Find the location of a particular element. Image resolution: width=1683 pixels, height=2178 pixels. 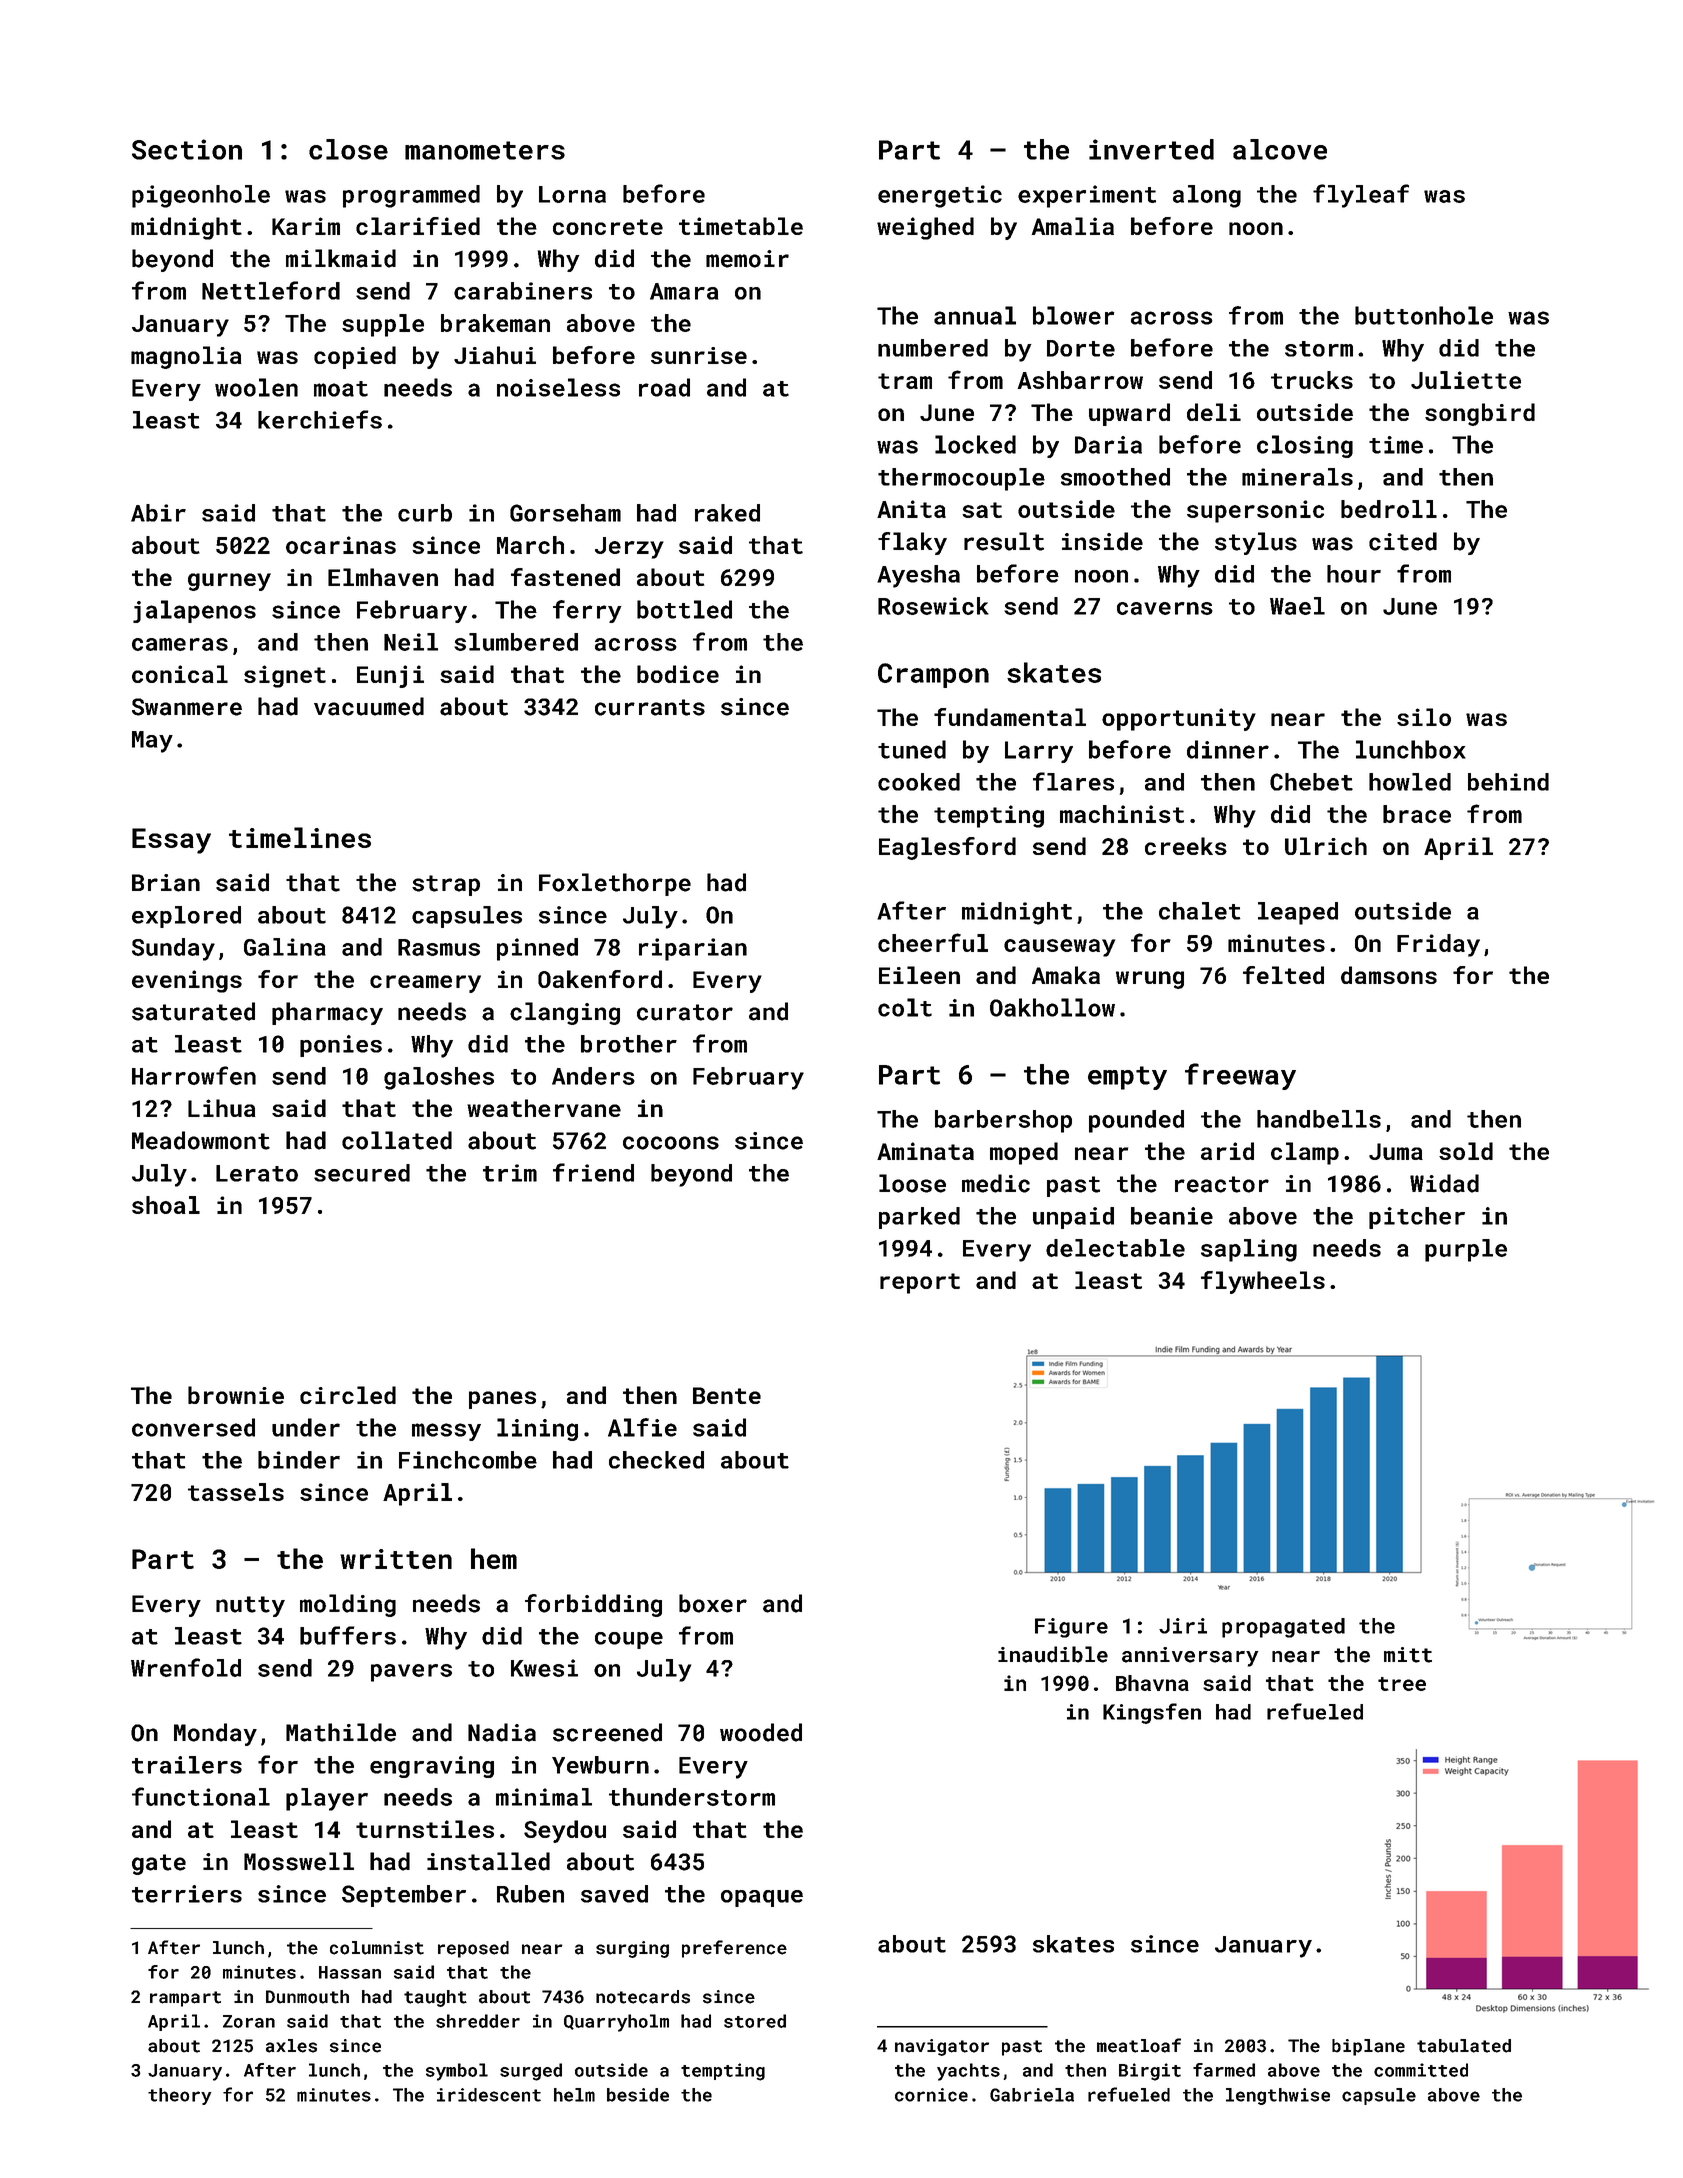

lengthwise is located at coordinates (1278, 2096).
